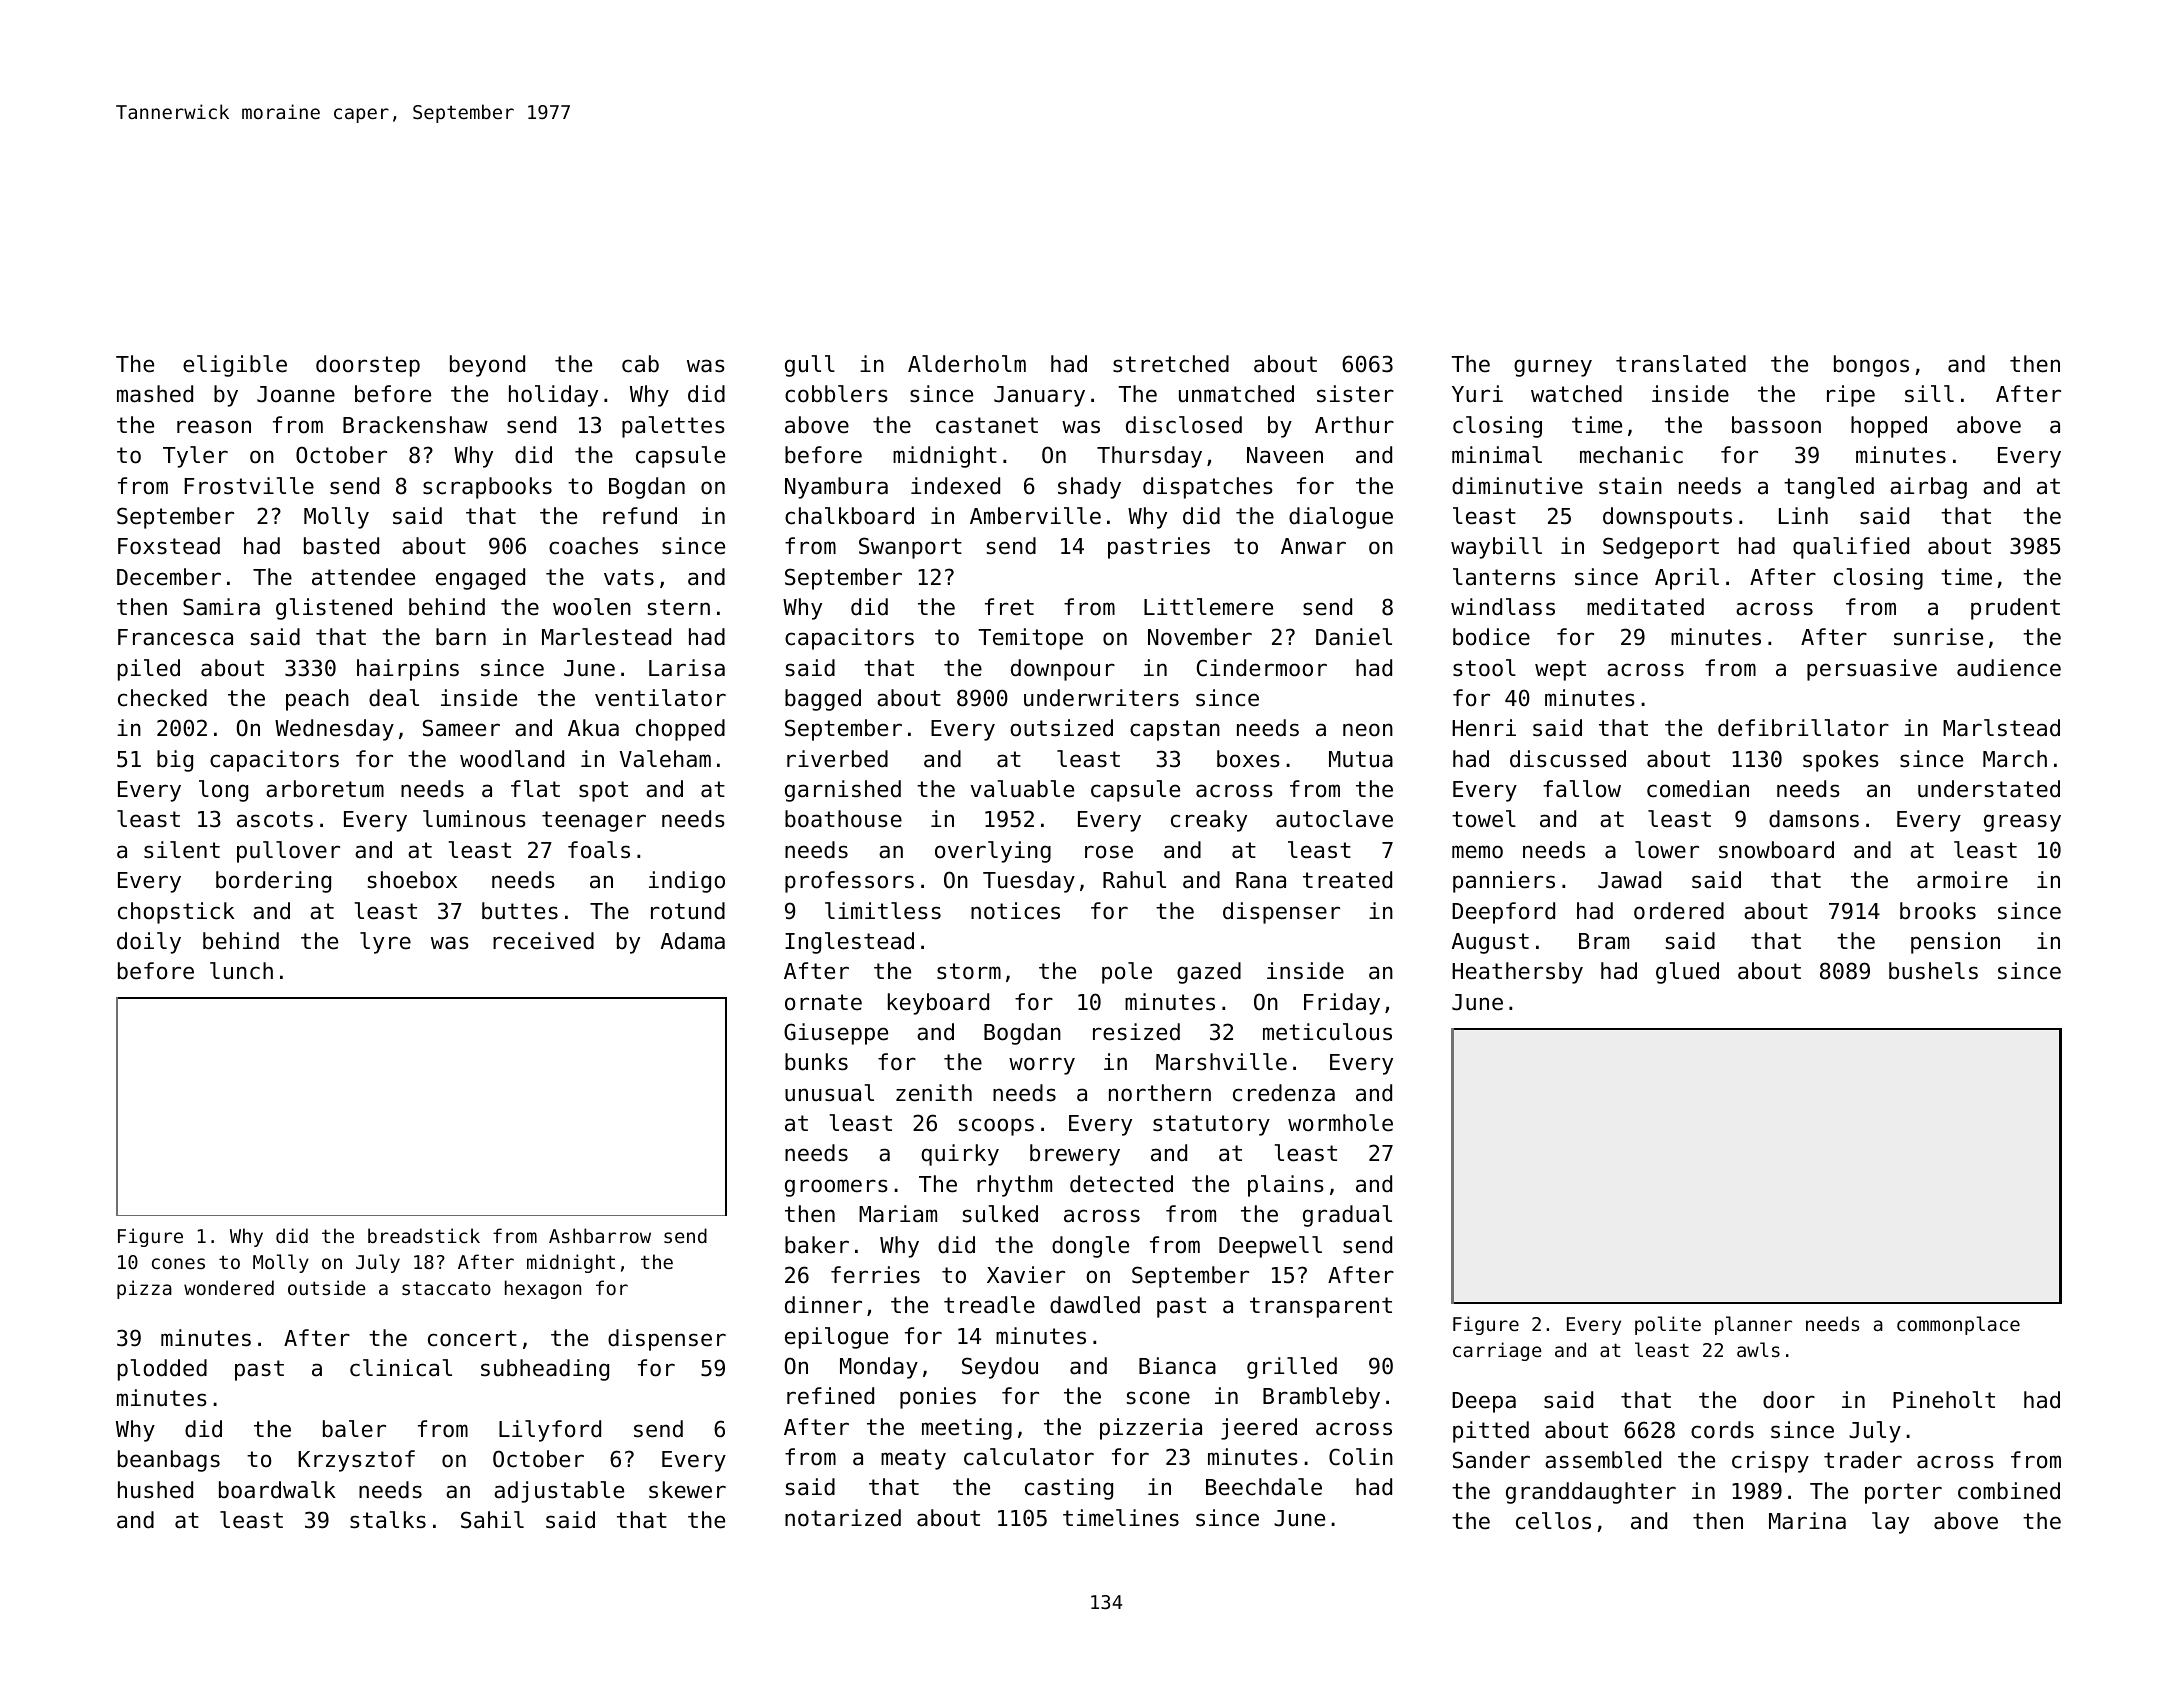 The height and width of the screenshot is (1683, 2178). Describe the element at coordinates (1553, 1521) in the screenshot. I see `cellos` at that location.
